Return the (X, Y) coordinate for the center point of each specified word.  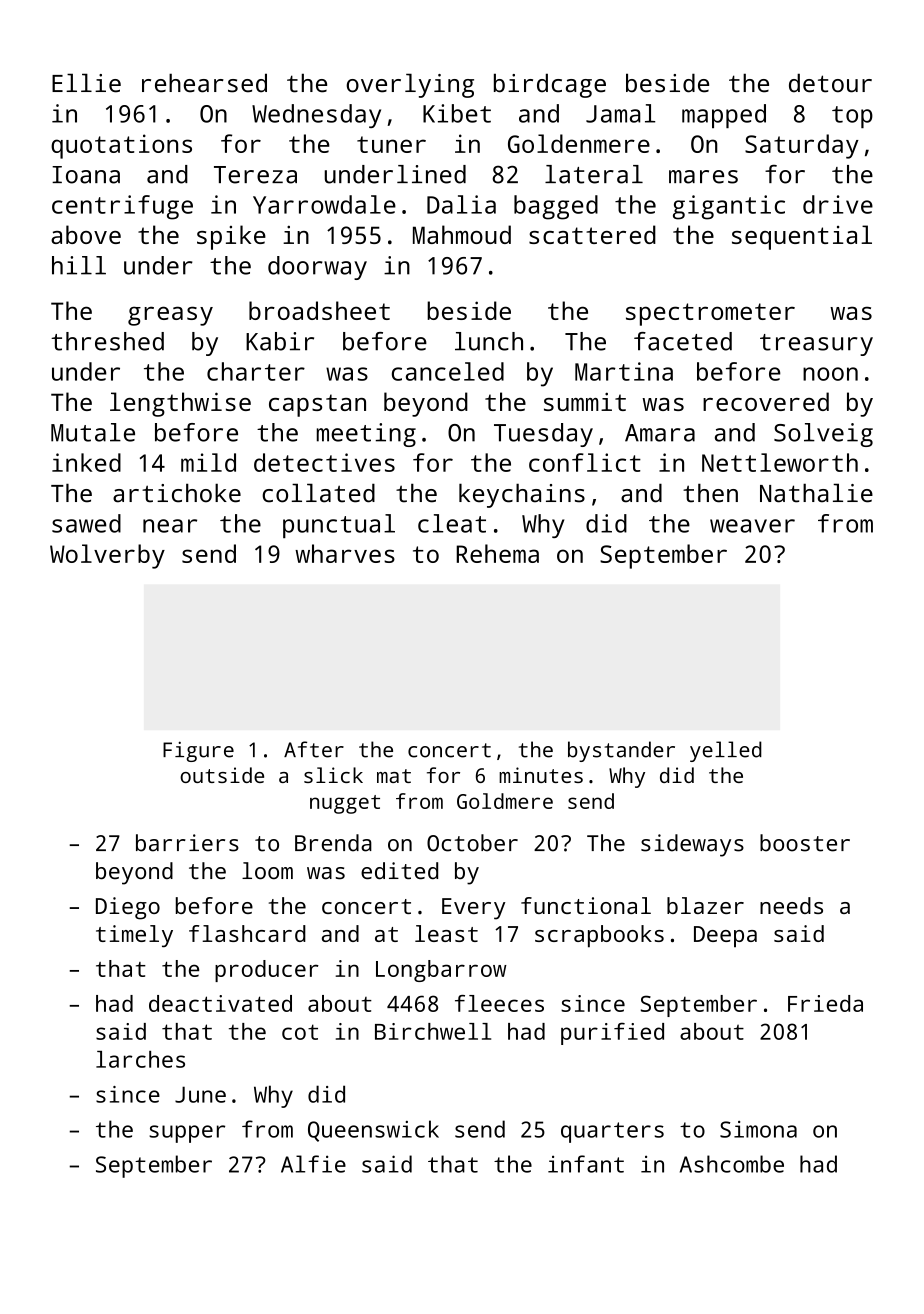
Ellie (86, 83)
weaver (752, 526)
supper (187, 1134)
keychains (522, 495)
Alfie (313, 1164)
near (170, 526)
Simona (758, 1129)
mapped (724, 116)
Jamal (620, 113)
